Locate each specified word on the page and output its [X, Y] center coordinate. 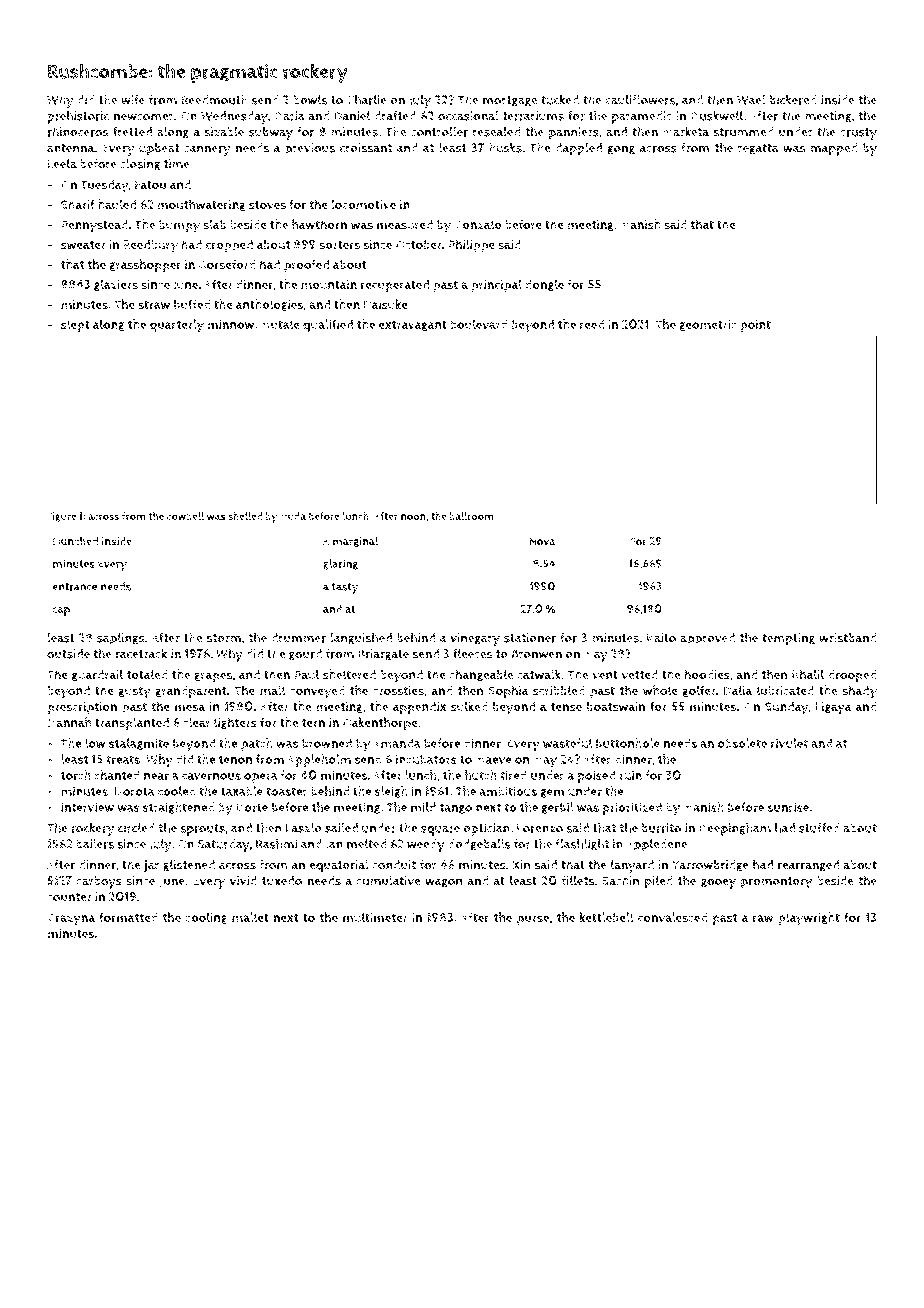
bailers [95, 844]
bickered [793, 100]
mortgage [510, 101]
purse [533, 920]
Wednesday [234, 117]
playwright [809, 919]
